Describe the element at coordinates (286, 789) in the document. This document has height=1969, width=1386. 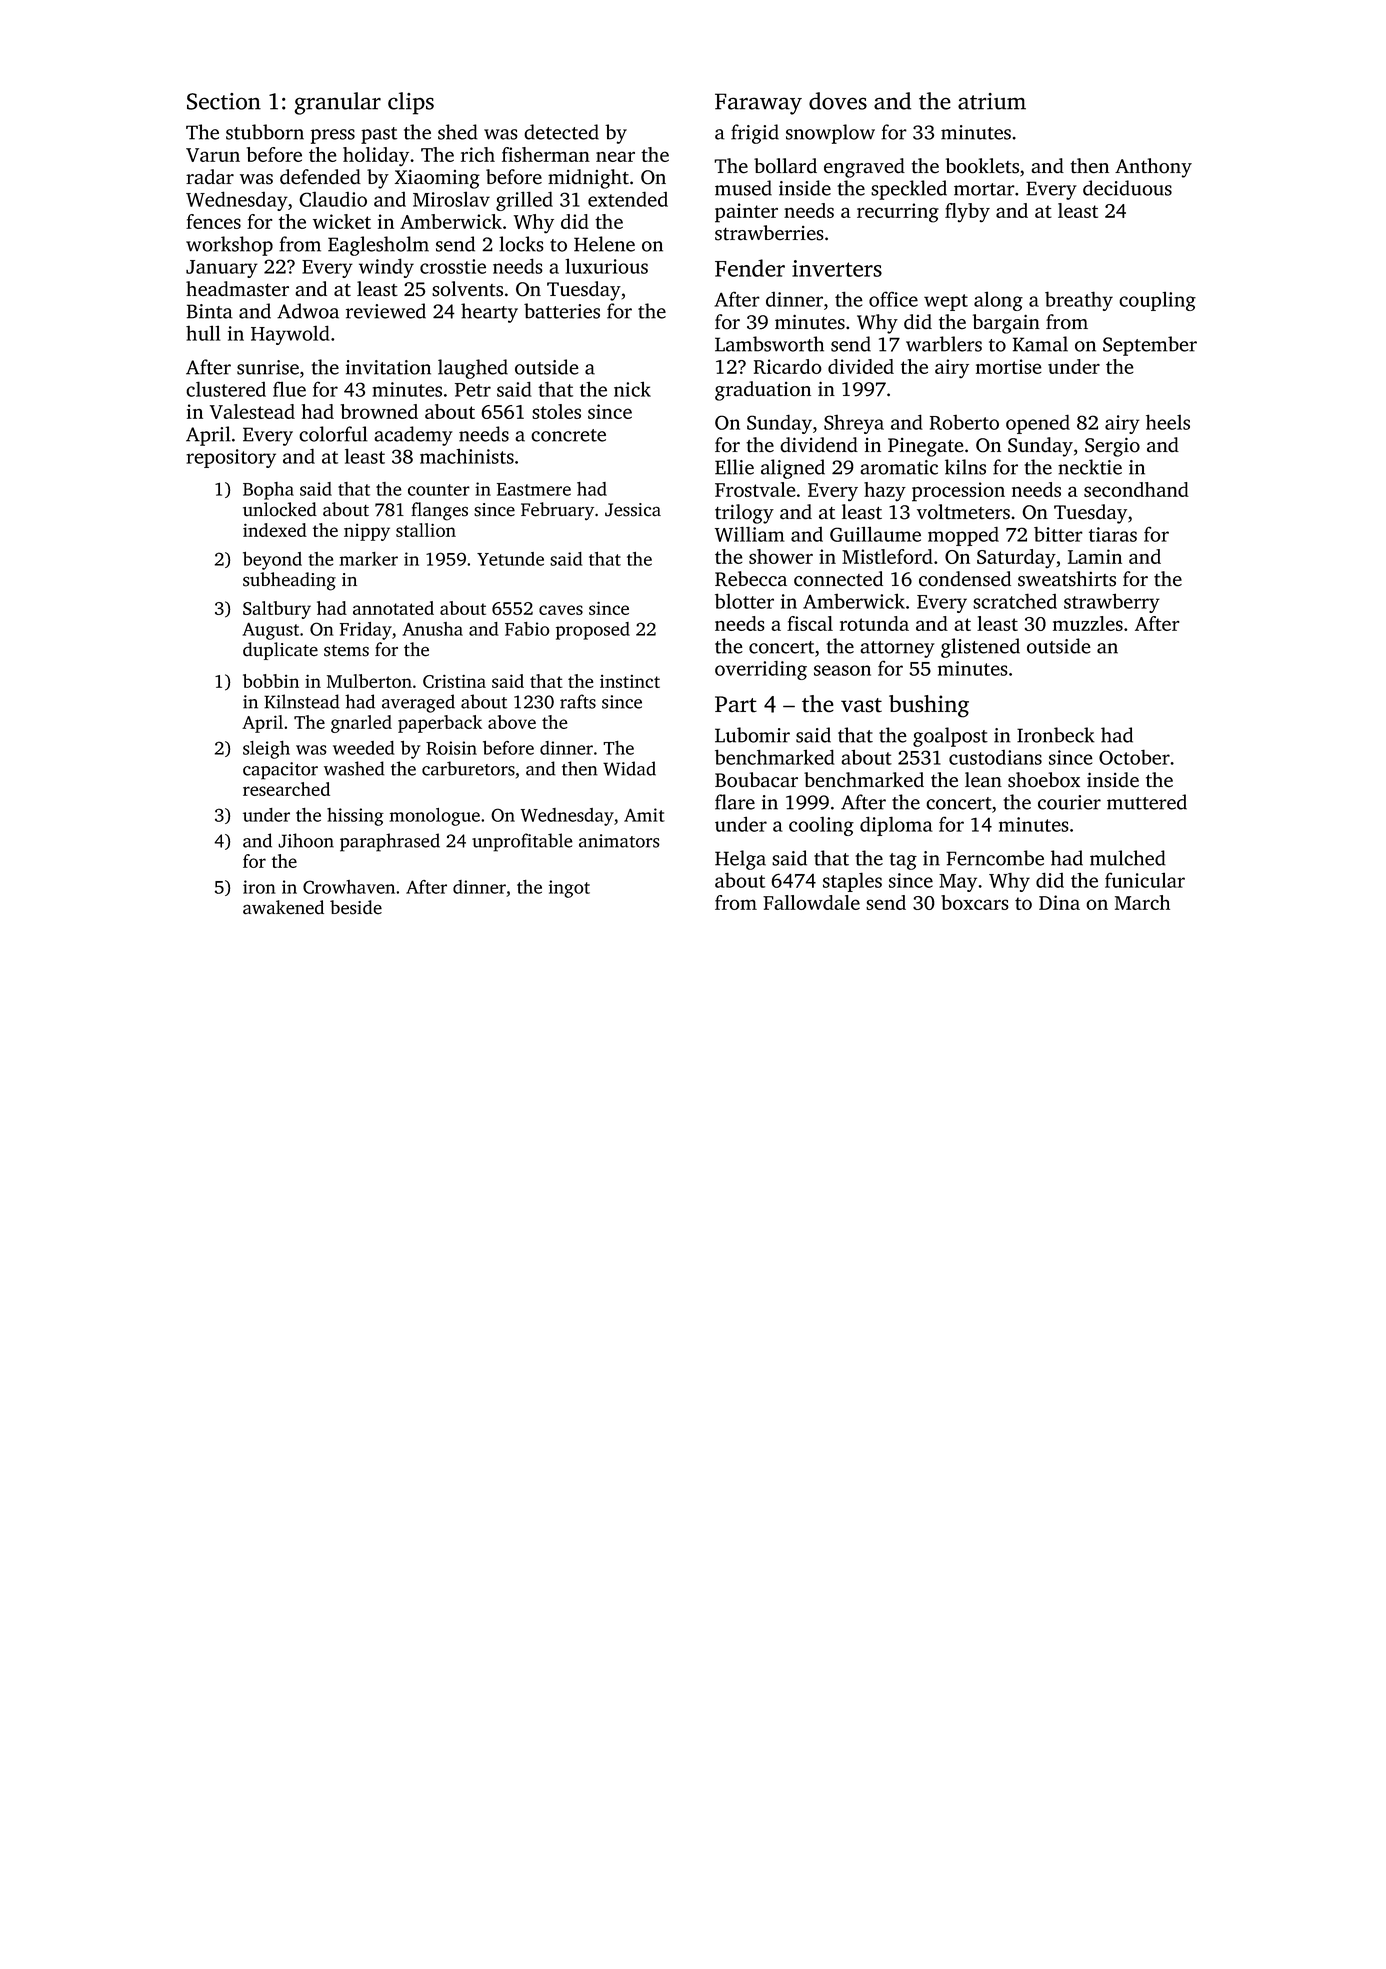
I see `researched` at that location.
